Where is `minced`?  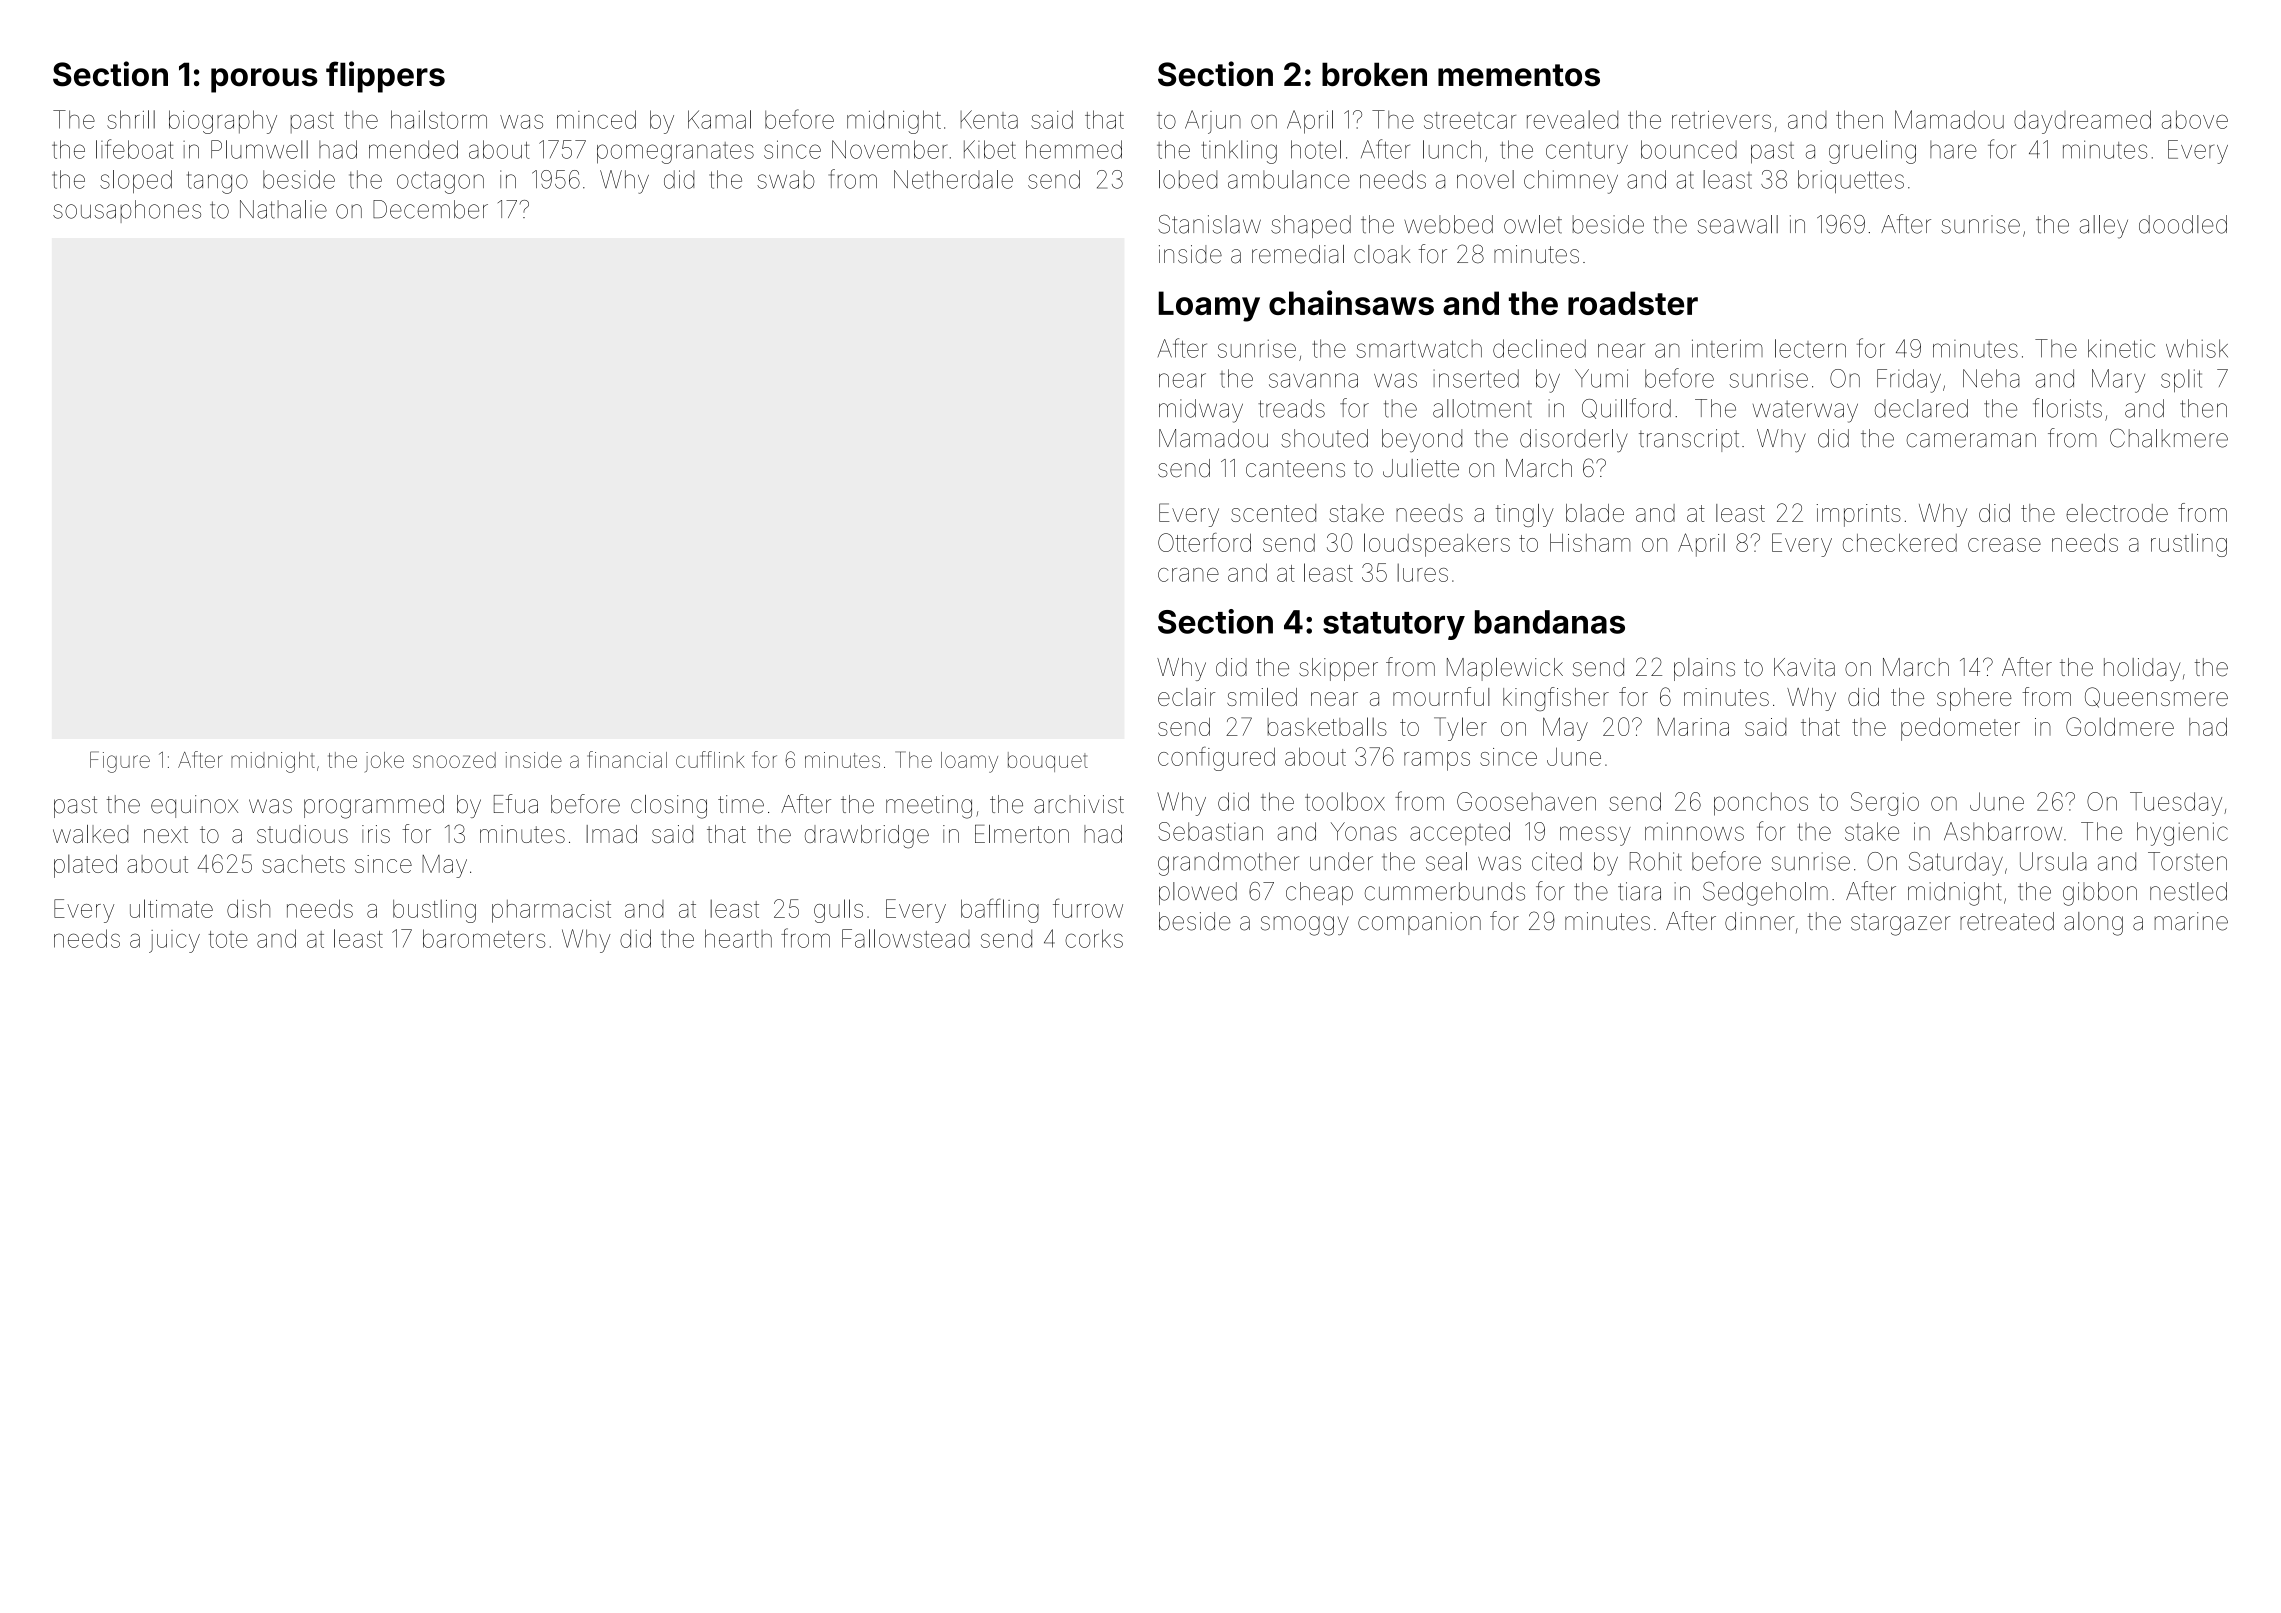 minced is located at coordinates (596, 119).
